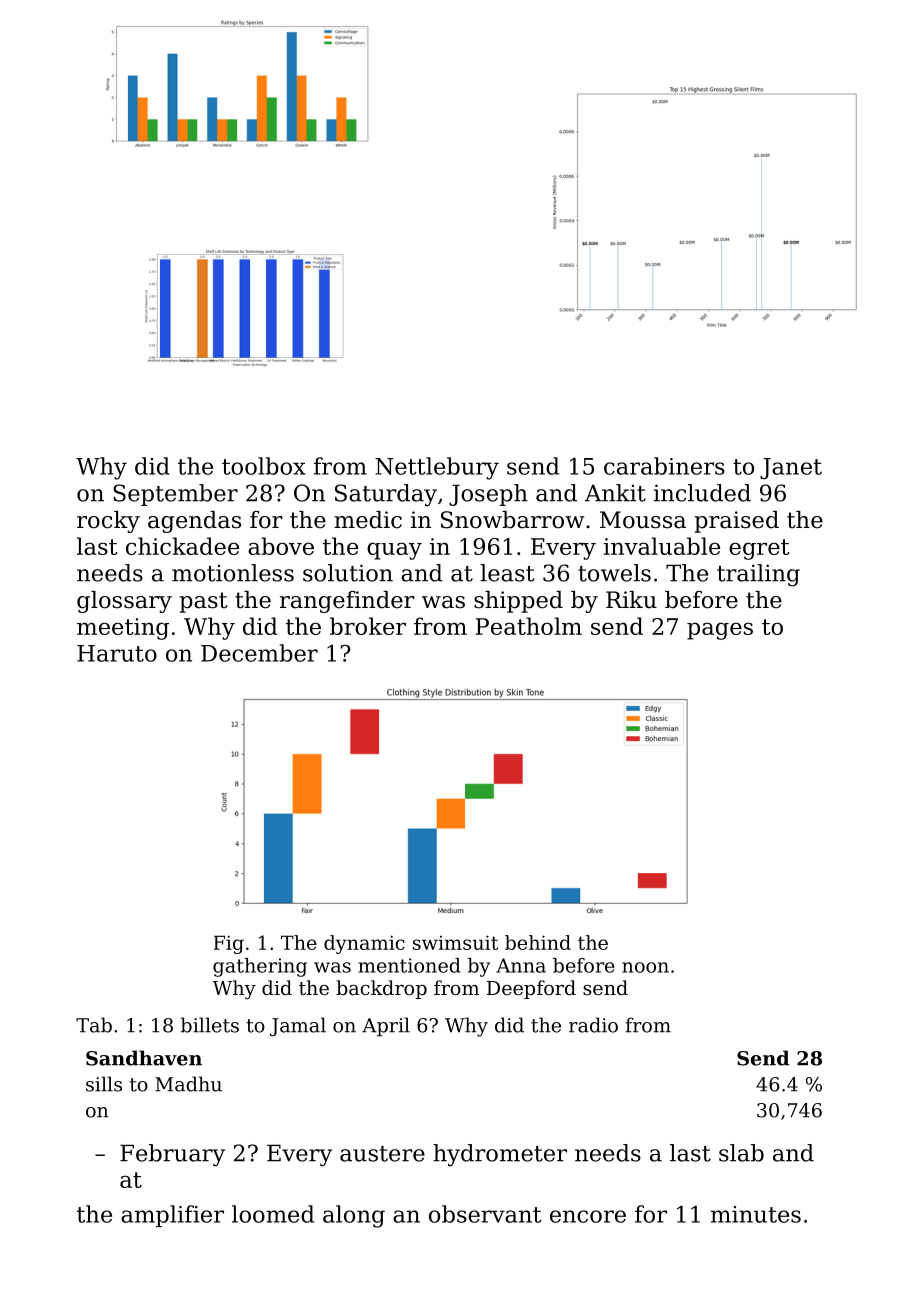 Image resolution: width=908 pixels, height=1316 pixels. Describe the element at coordinates (117, 653) in the screenshot. I see `Haruto` at that location.
